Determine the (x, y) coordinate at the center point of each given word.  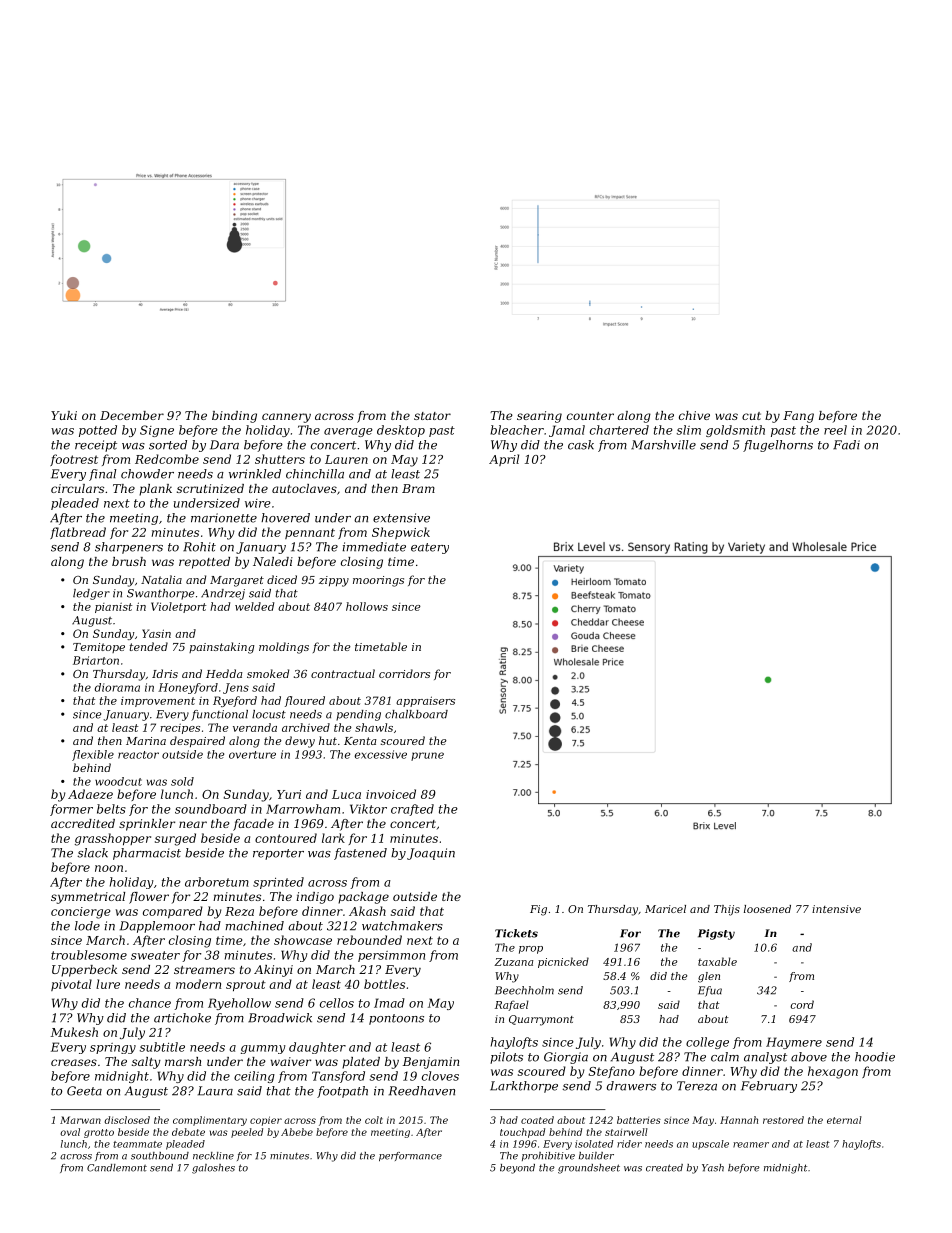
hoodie (875, 1057)
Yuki (64, 415)
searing (539, 417)
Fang (798, 417)
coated (537, 1120)
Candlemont (117, 1168)
